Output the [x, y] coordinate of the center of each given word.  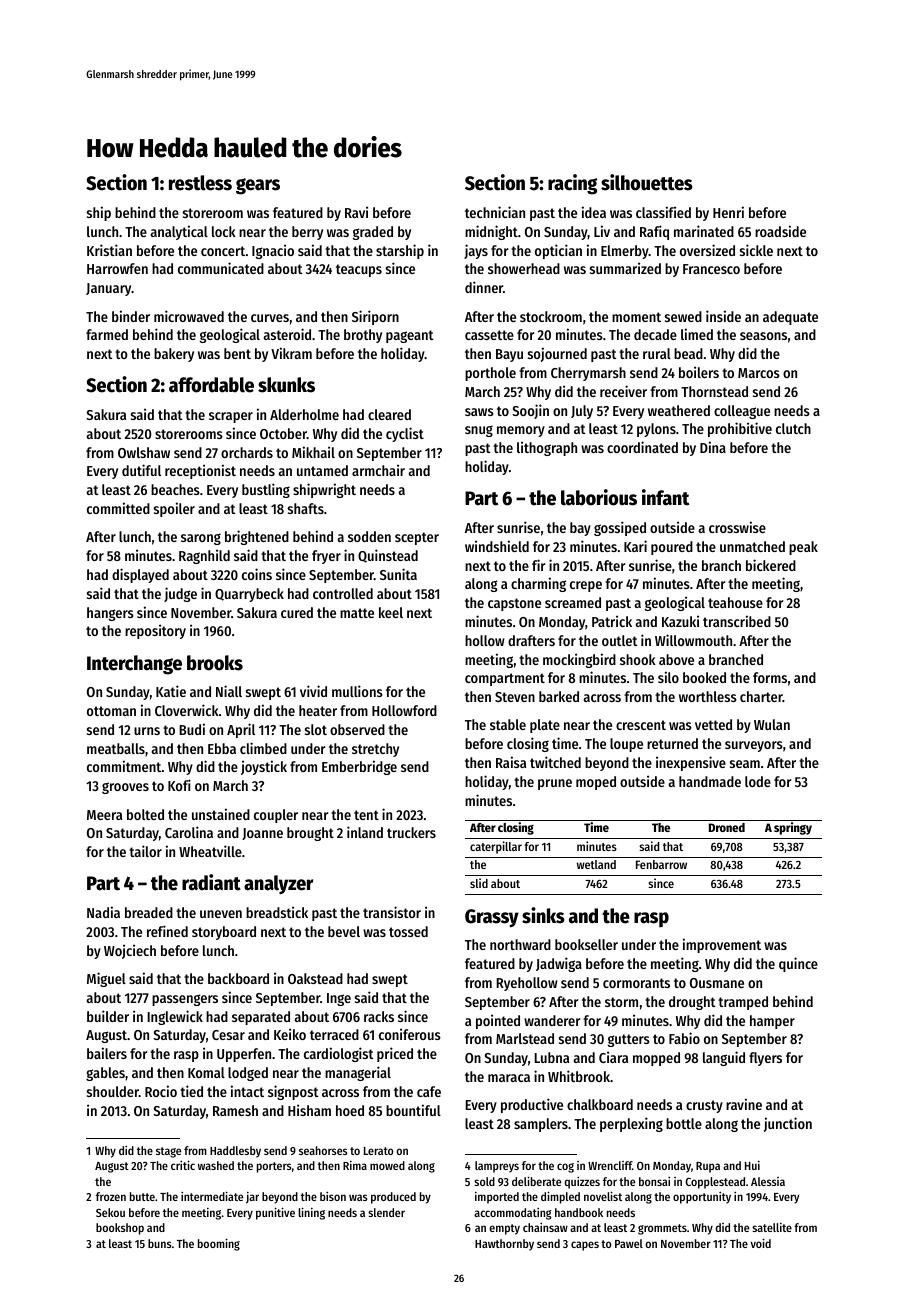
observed [357, 729]
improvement [722, 945]
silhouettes [647, 182]
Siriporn [375, 317]
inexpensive [691, 763]
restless [200, 183]
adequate [790, 318]
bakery [174, 355]
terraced [334, 1034]
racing [572, 184]
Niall [229, 691]
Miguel [106, 979]
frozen [111, 1196]
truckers [411, 832]
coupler [276, 816]
